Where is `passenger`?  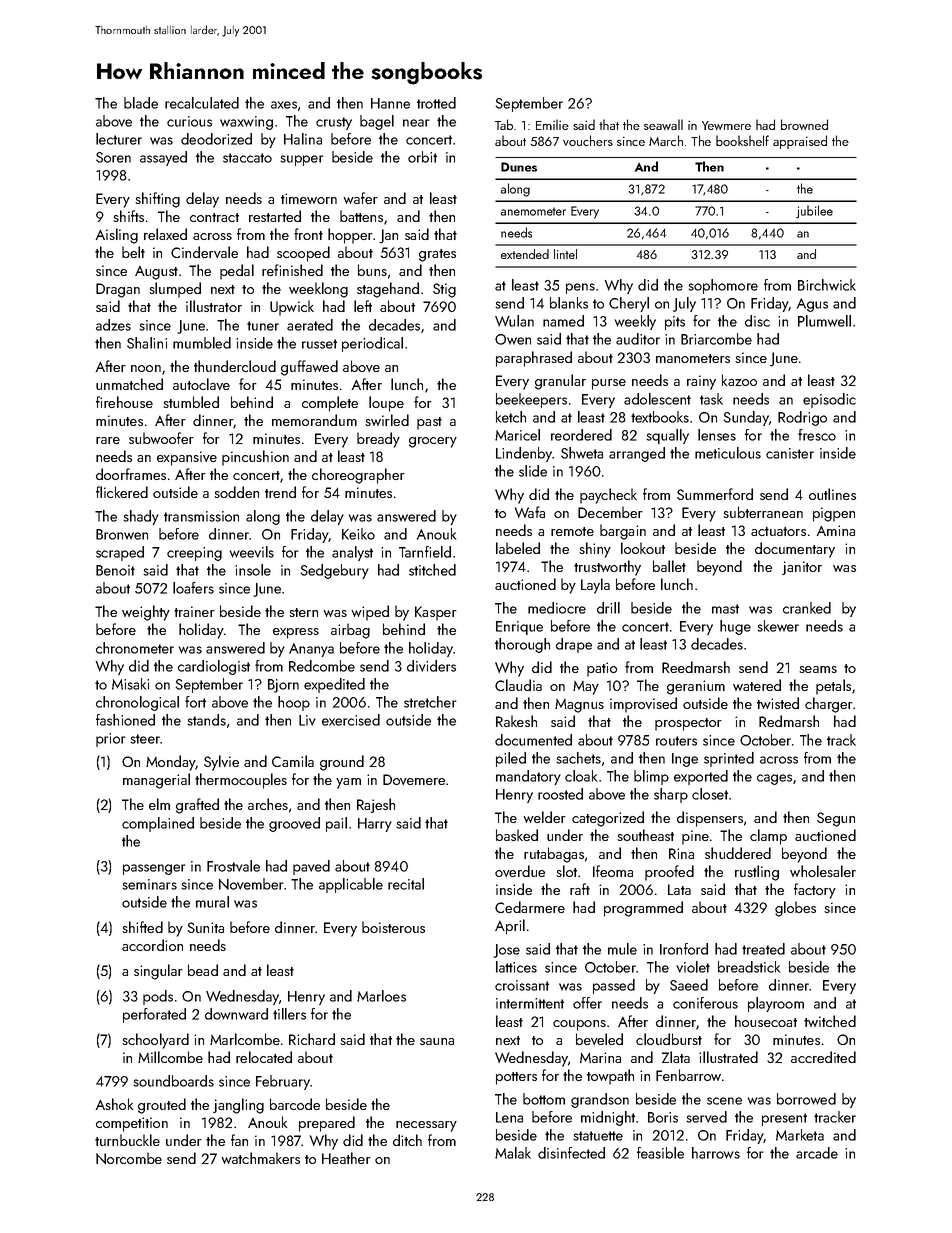
passenger is located at coordinates (154, 869).
